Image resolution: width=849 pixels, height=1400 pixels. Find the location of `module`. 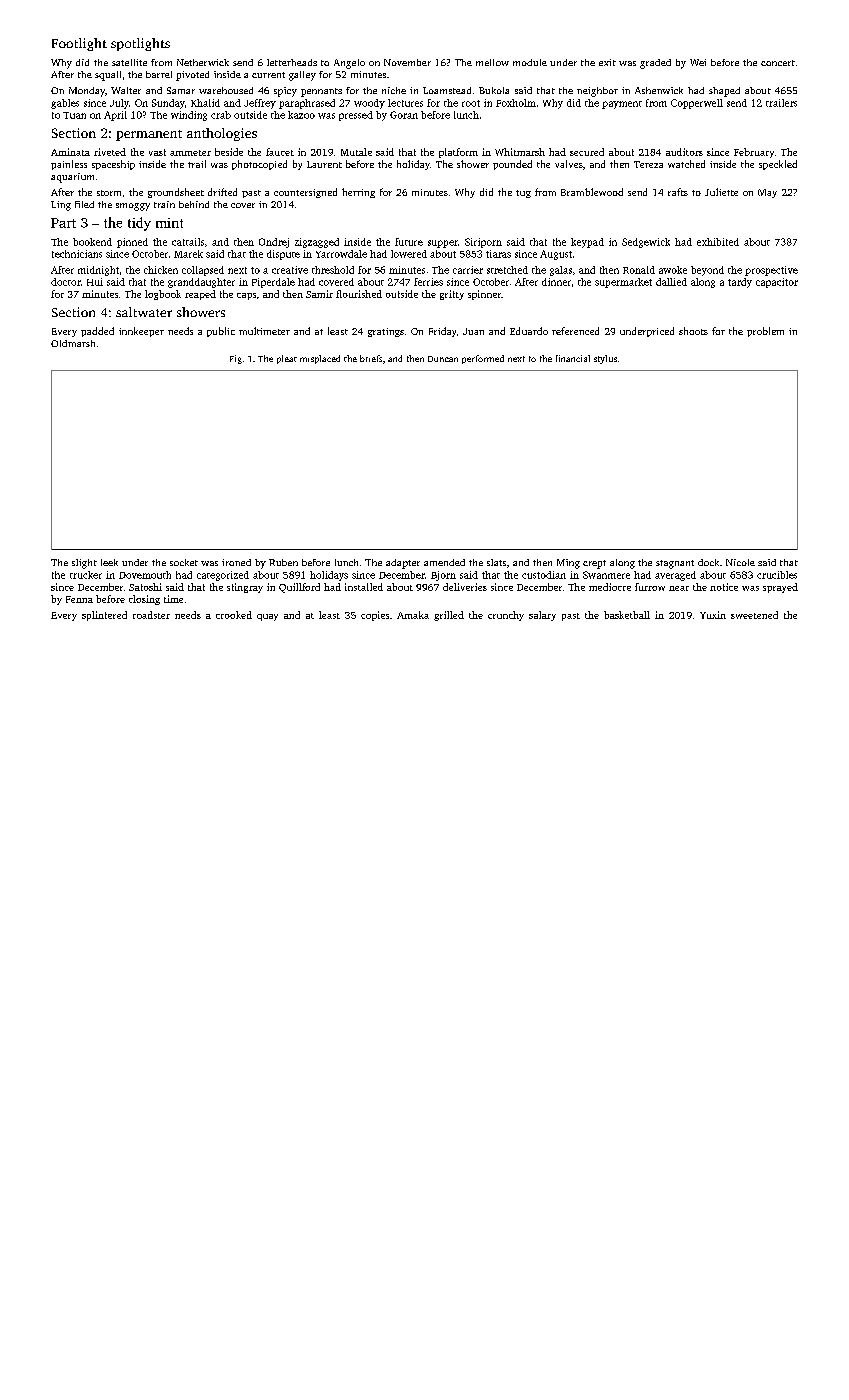

module is located at coordinates (530, 62).
